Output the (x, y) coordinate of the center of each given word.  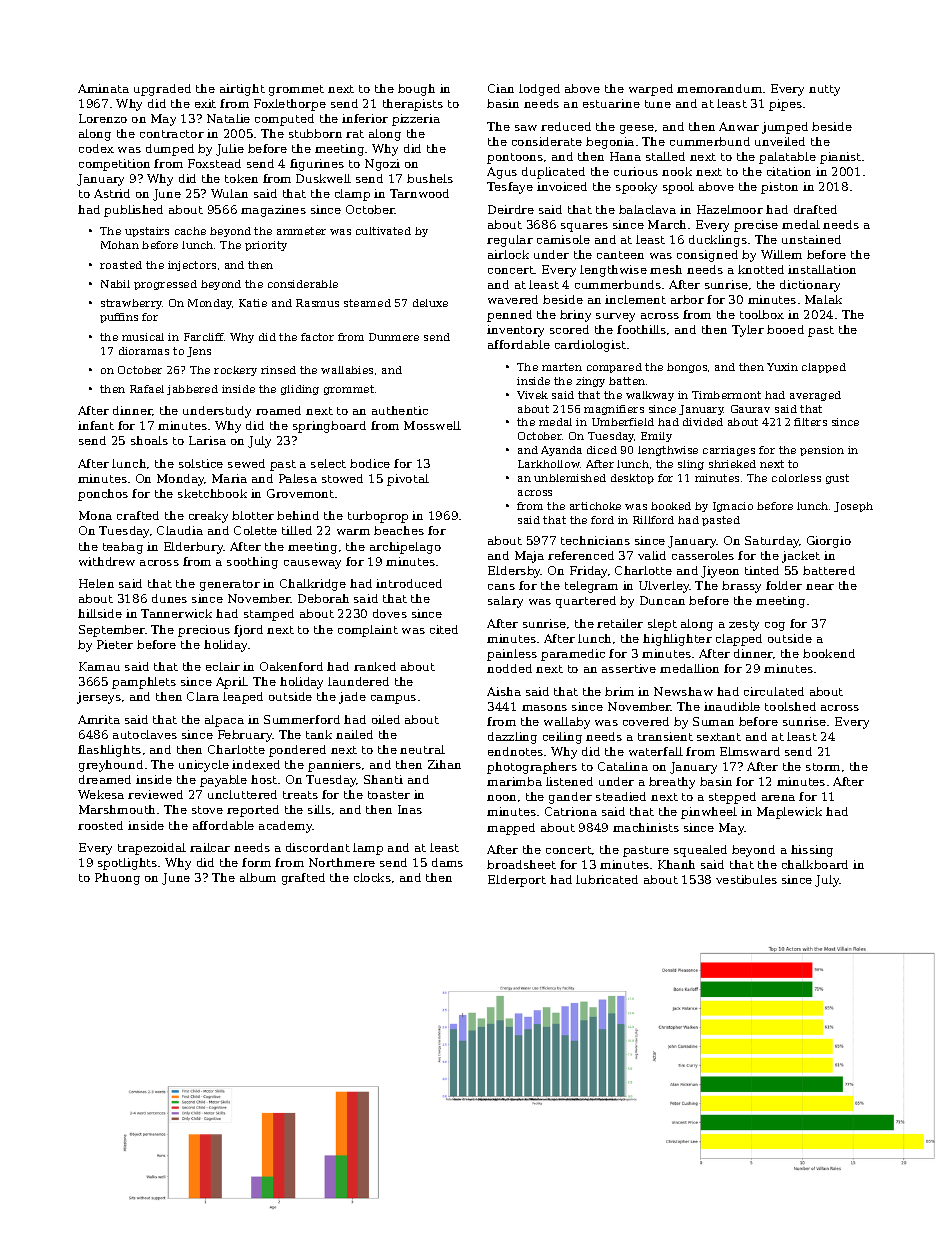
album (258, 877)
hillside (100, 613)
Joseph (853, 507)
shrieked (732, 464)
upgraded (162, 90)
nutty (824, 90)
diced (602, 450)
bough (416, 90)
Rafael (147, 389)
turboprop (378, 517)
